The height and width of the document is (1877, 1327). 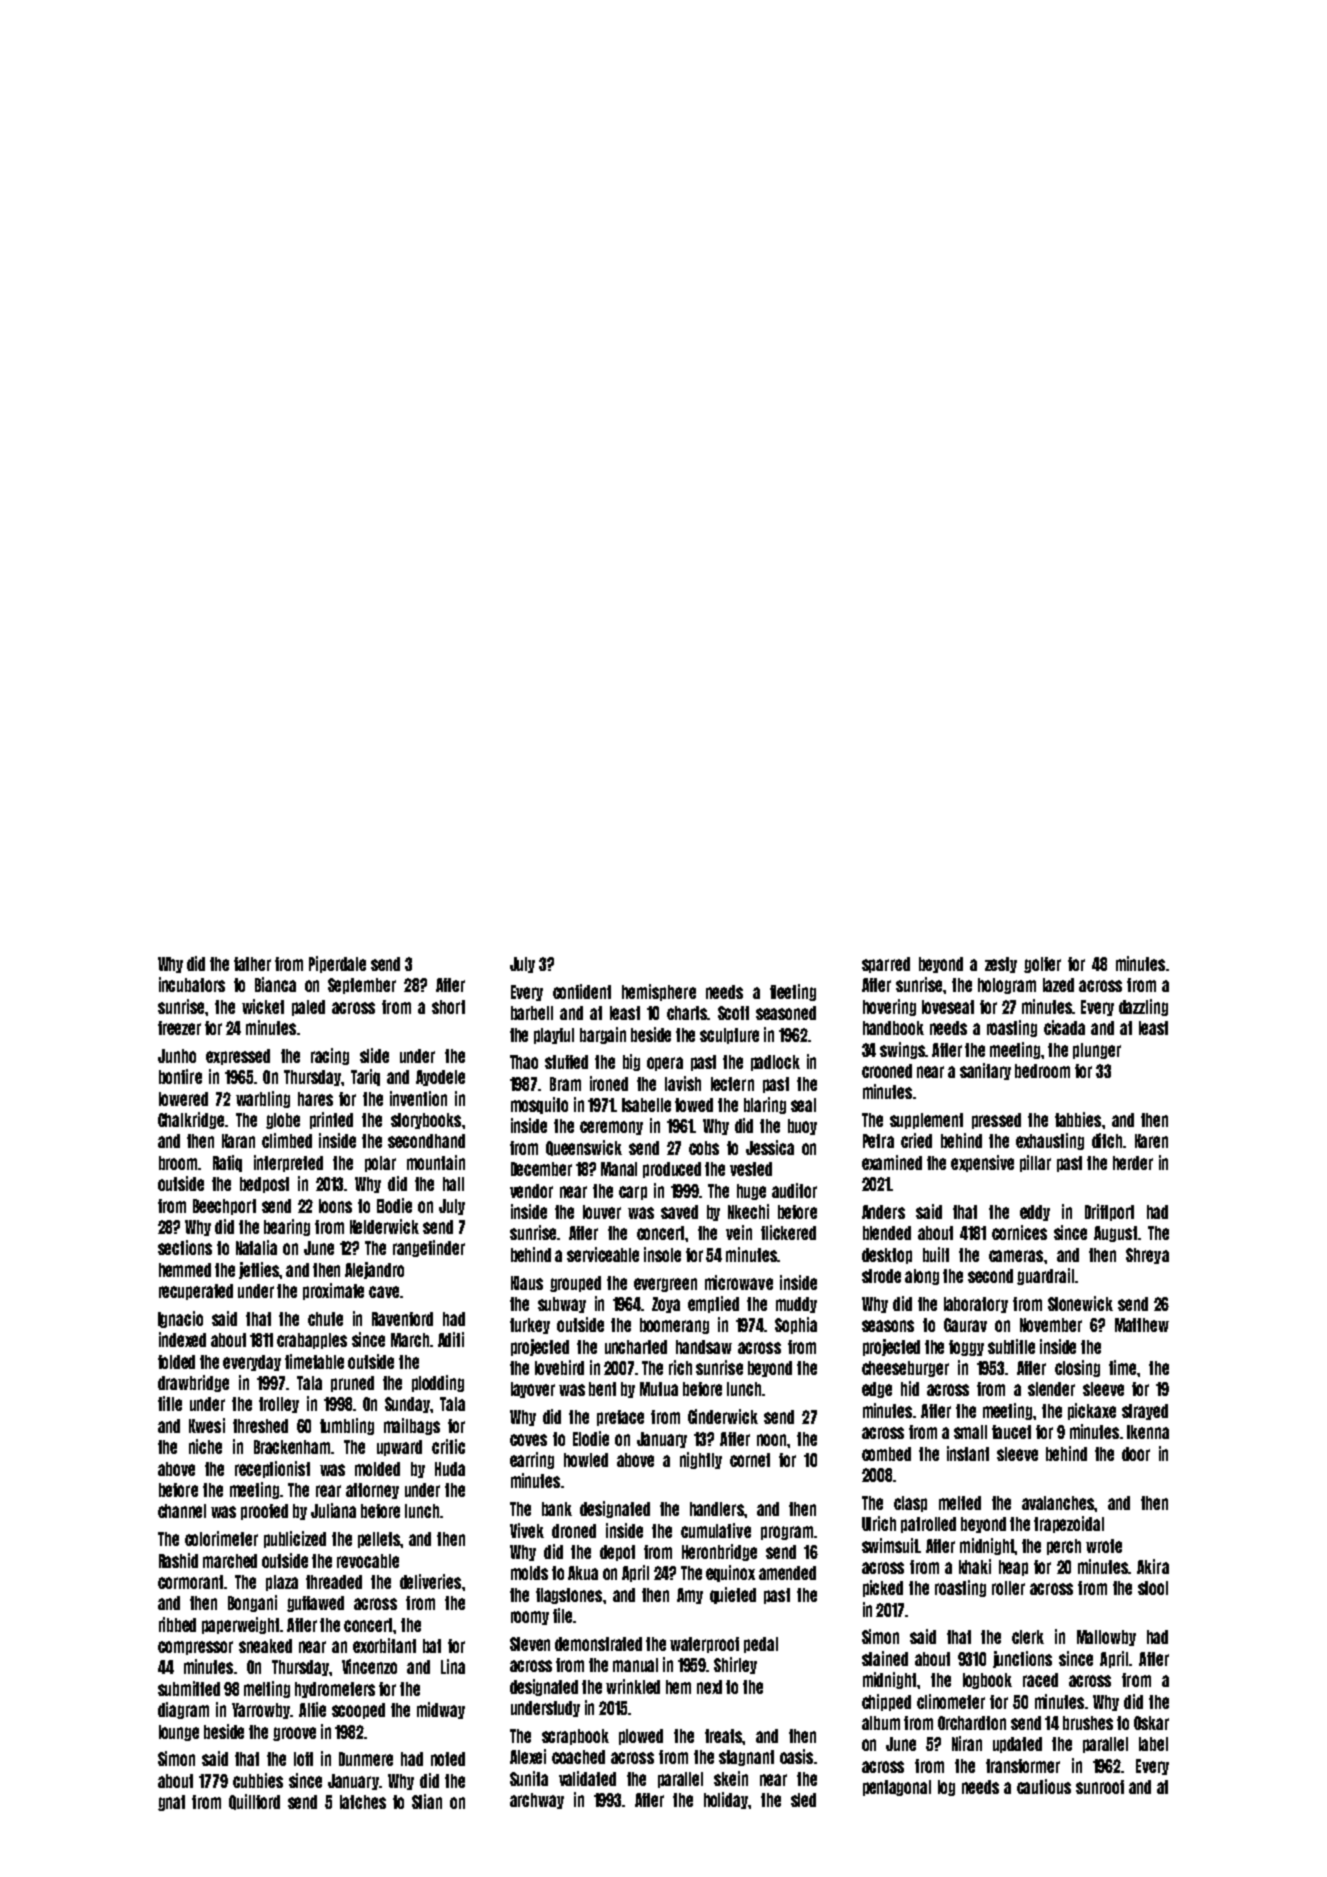 What do you see at coordinates (883, 1588) in the document?
I see `picked` at bounding box center [883, 1588].
